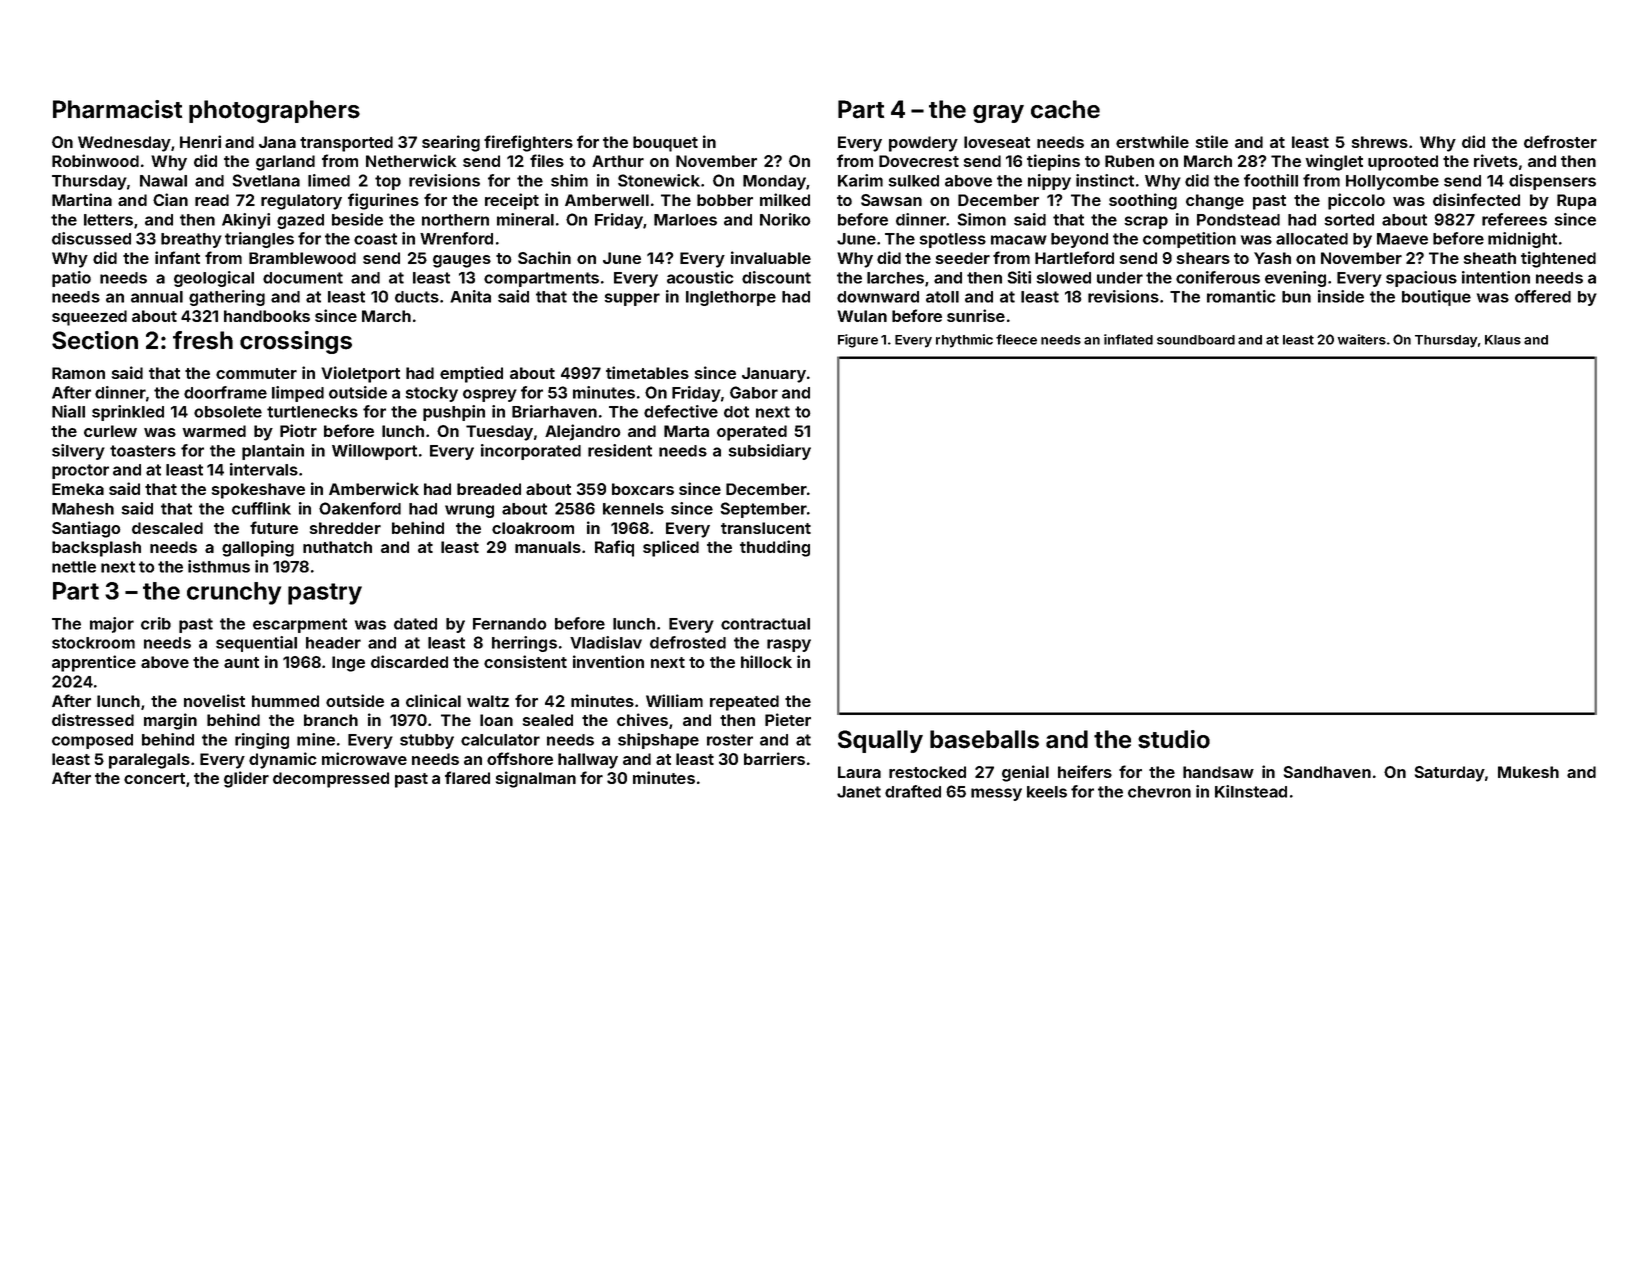 Image resolution: width=1648 pixels, height=1274 pixels. Describe the element at coordinates (80, 471) in the document. I see `proctor` at that location.
